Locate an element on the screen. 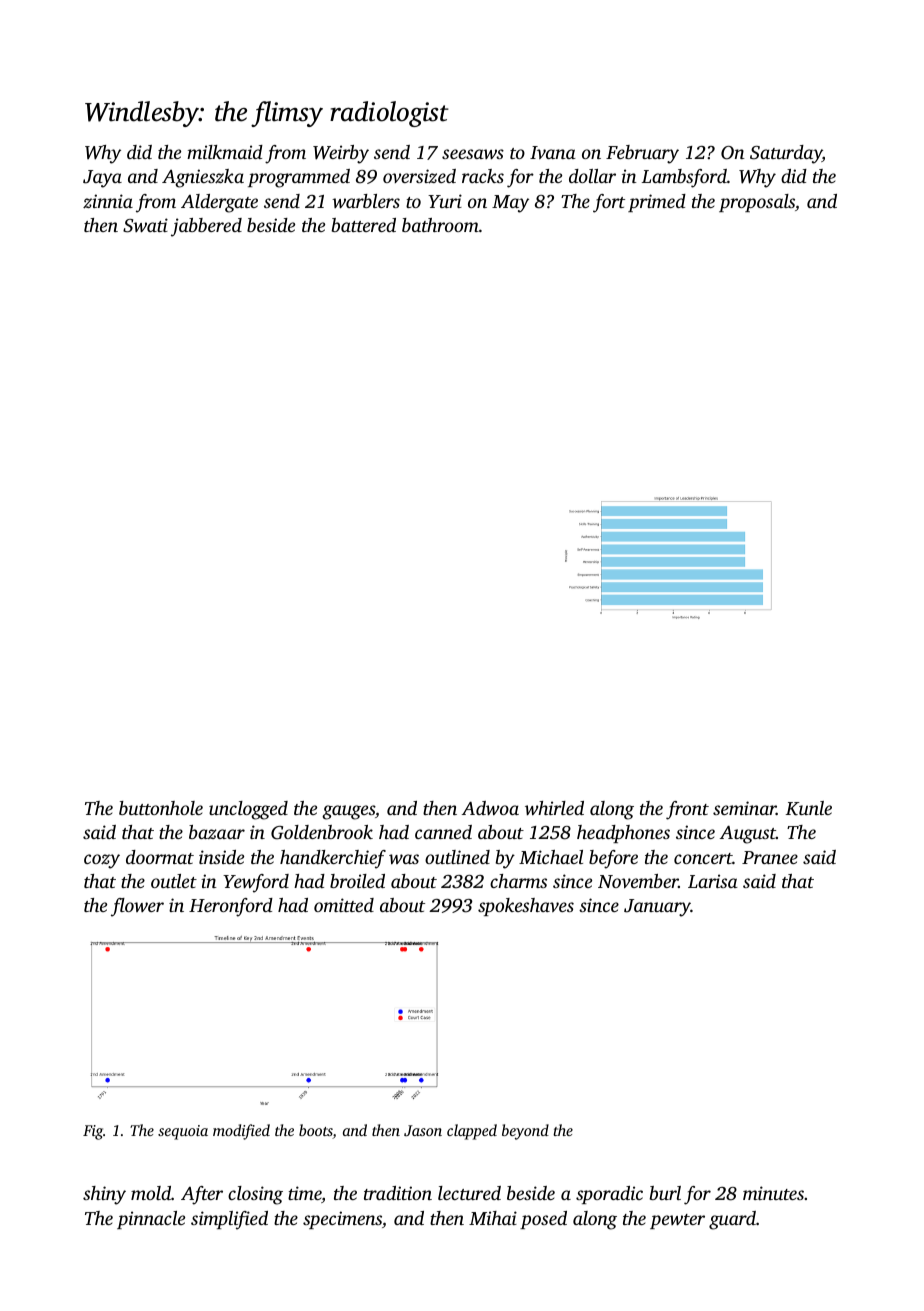 The height and width of the screenshot is (1311, 924). battered is located at coordinates (363, 225).
